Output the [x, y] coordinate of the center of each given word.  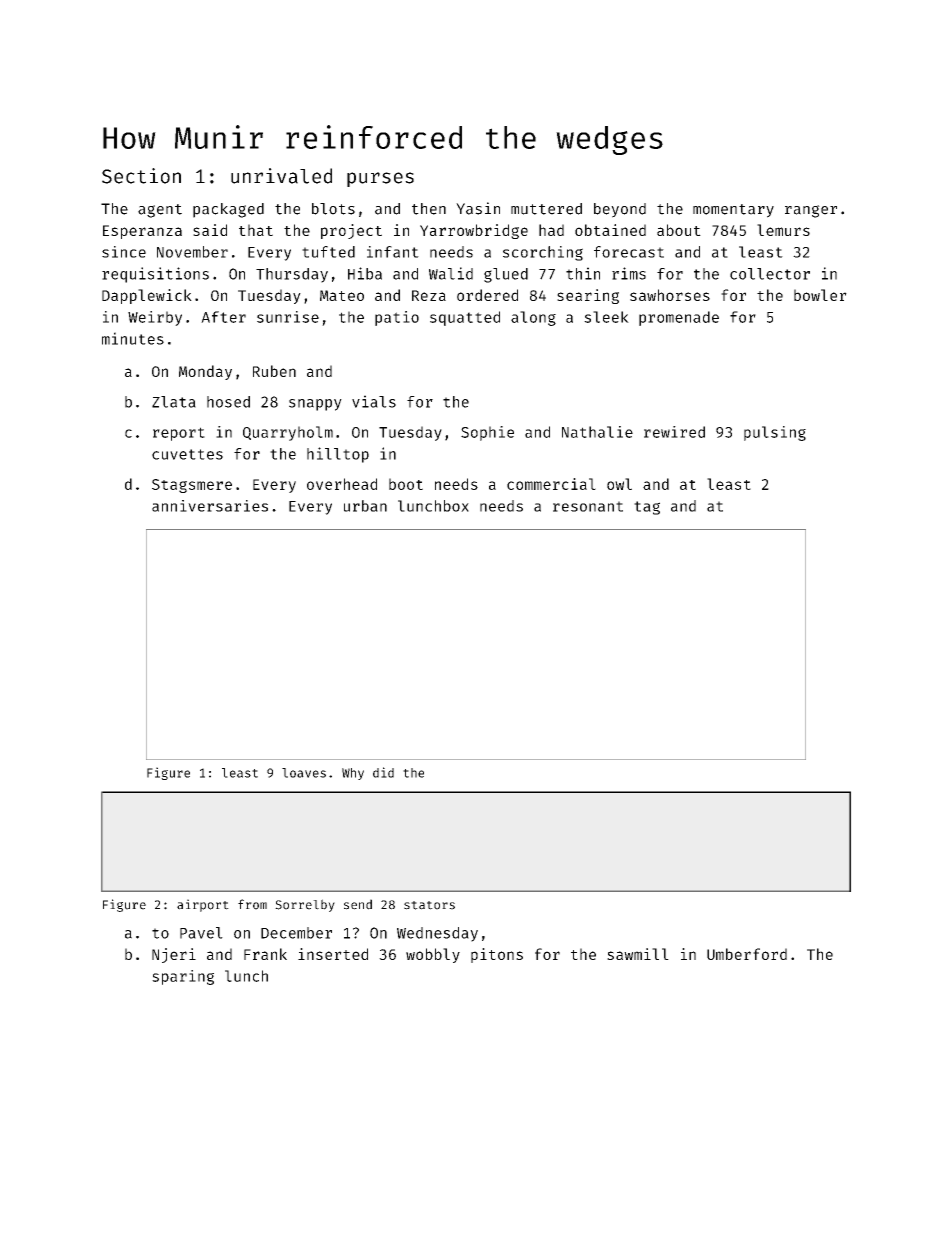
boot [406, 484]
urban [365, 506]
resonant [588, 506]
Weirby [155, 318]
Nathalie [597, 432]
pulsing [775, 433]
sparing [183, 977]
